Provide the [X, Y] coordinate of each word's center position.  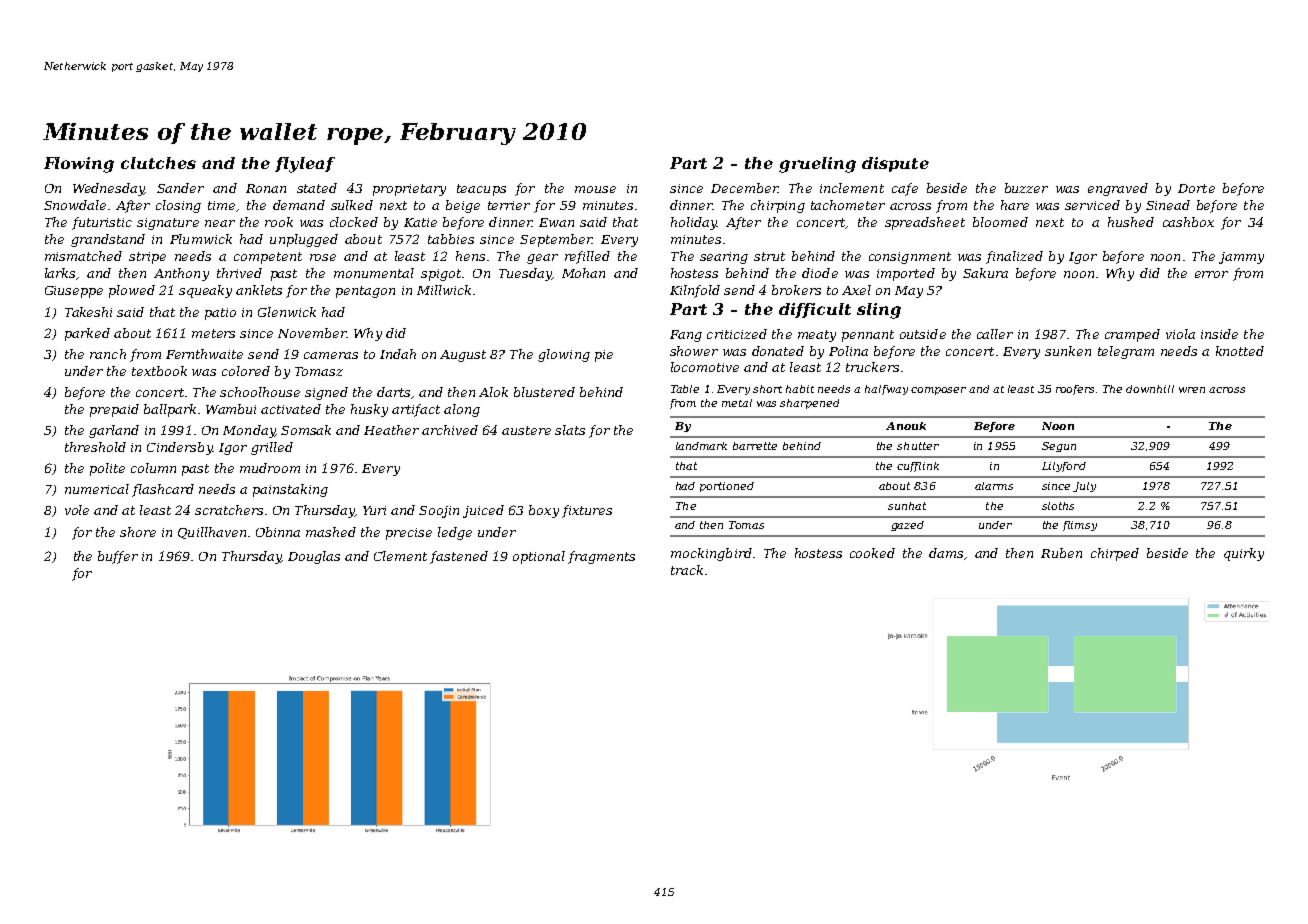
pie [604, 356]
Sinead [1168, 205]
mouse [595, 189]
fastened [459, 557]
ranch [108, 354]
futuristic [102, 223]
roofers [1075, 390]
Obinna [278, 532]
